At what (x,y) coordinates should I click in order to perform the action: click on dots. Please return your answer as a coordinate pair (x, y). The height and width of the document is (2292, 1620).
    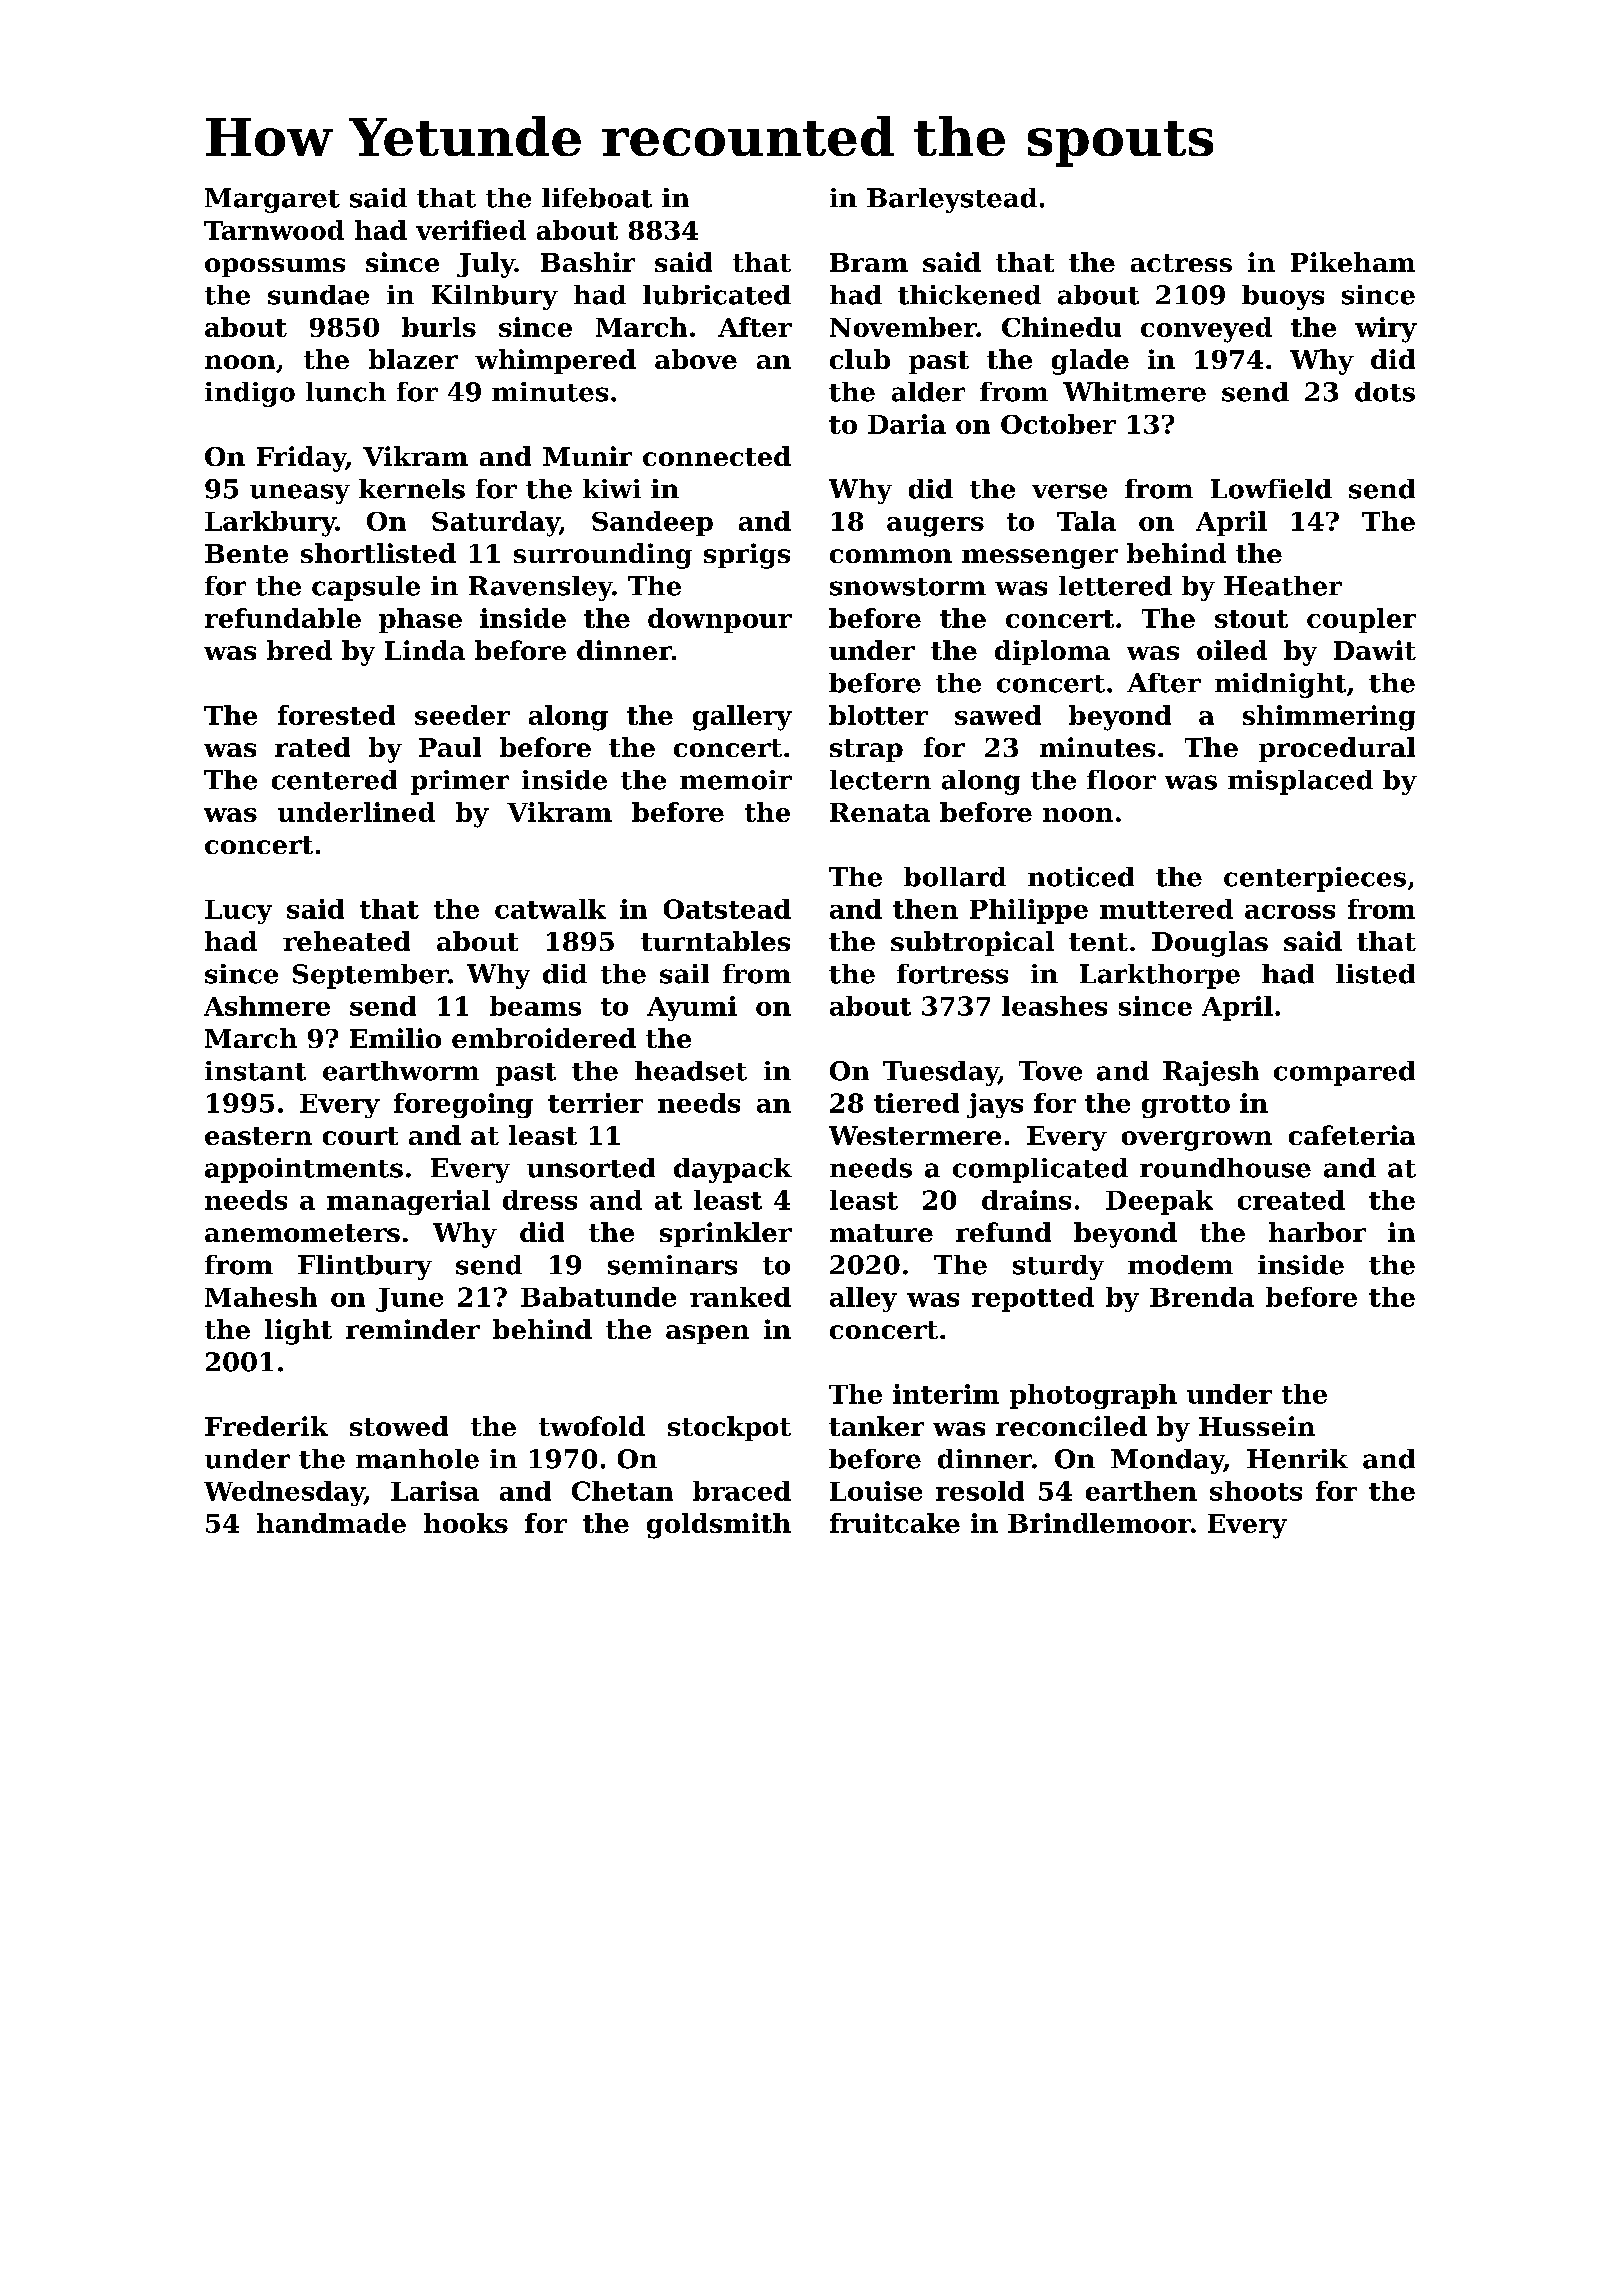
    Looking at the image, I should click on (1385, 392).
